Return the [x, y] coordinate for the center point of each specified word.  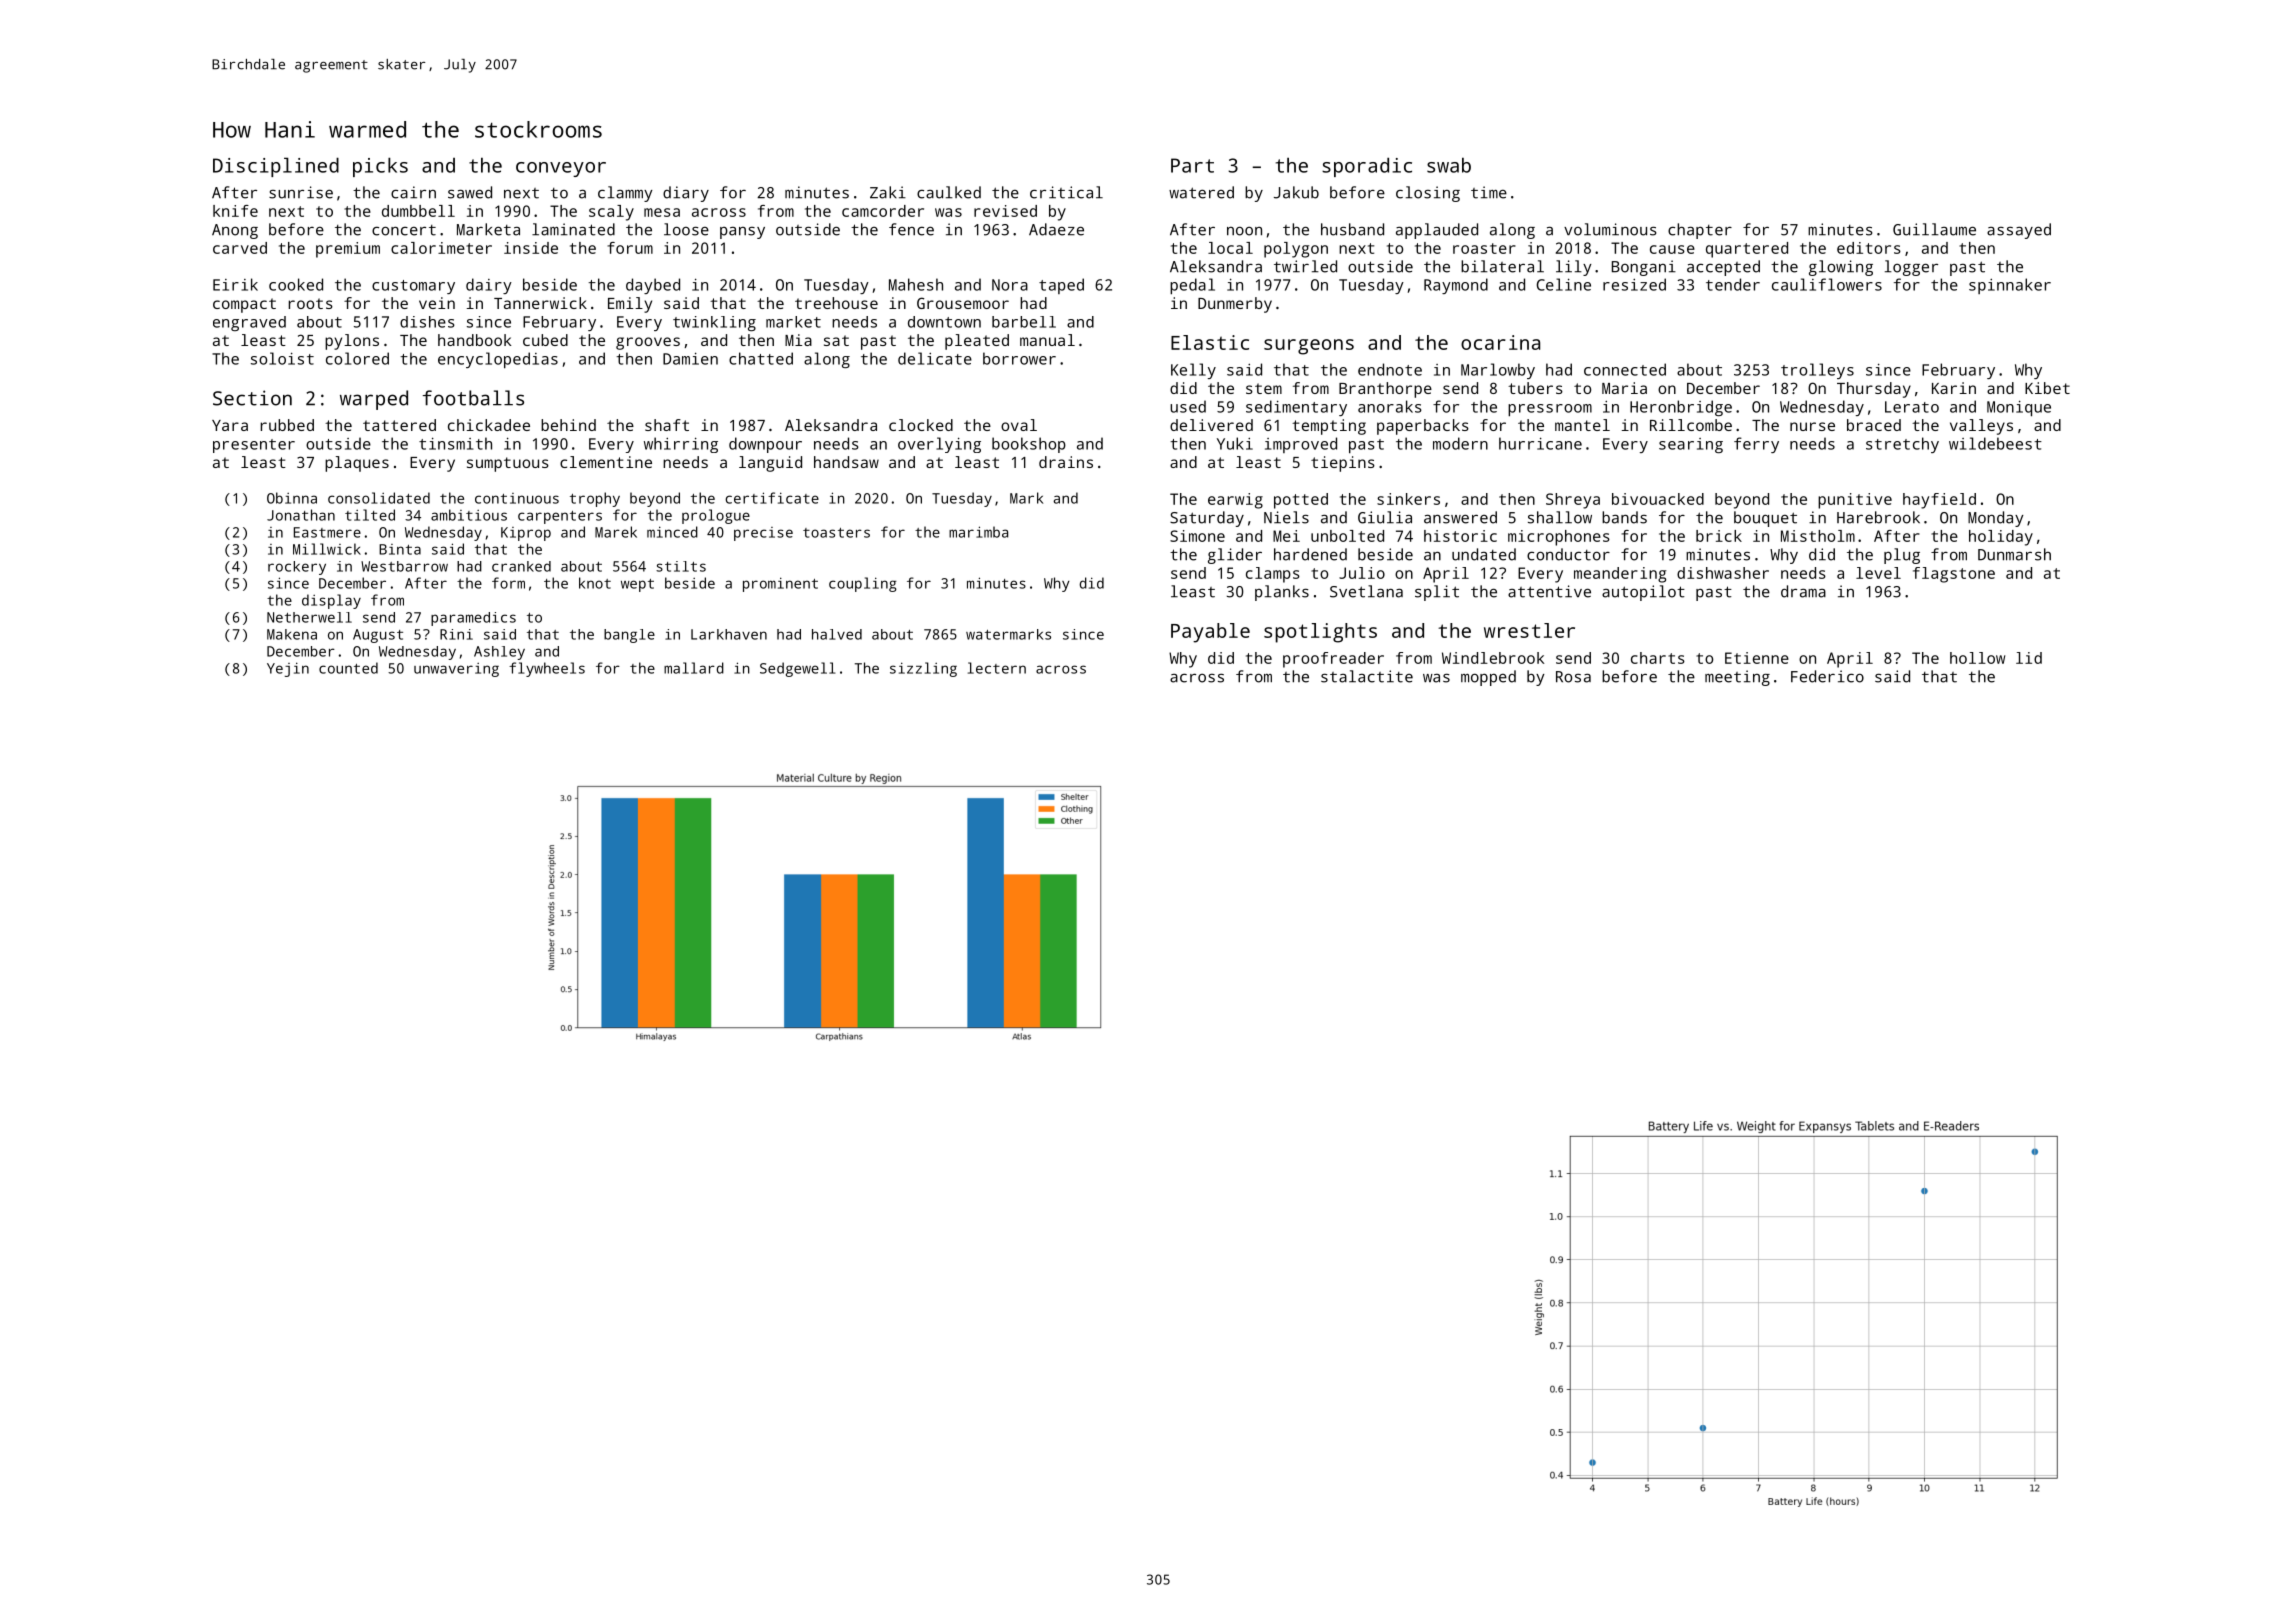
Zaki [888, 192]
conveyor [561, 169]
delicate [935, 358]
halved [837, 634]
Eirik [235, 284]
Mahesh [916, 284]
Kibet [2047, 388]
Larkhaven [729, 634]
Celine [1564, 284]
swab [1449, 165]
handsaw [846, 462]
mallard [694, 668]
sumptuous [508, 464]
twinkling [714, 323]
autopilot [1643, 593]
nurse [1812, 426]
